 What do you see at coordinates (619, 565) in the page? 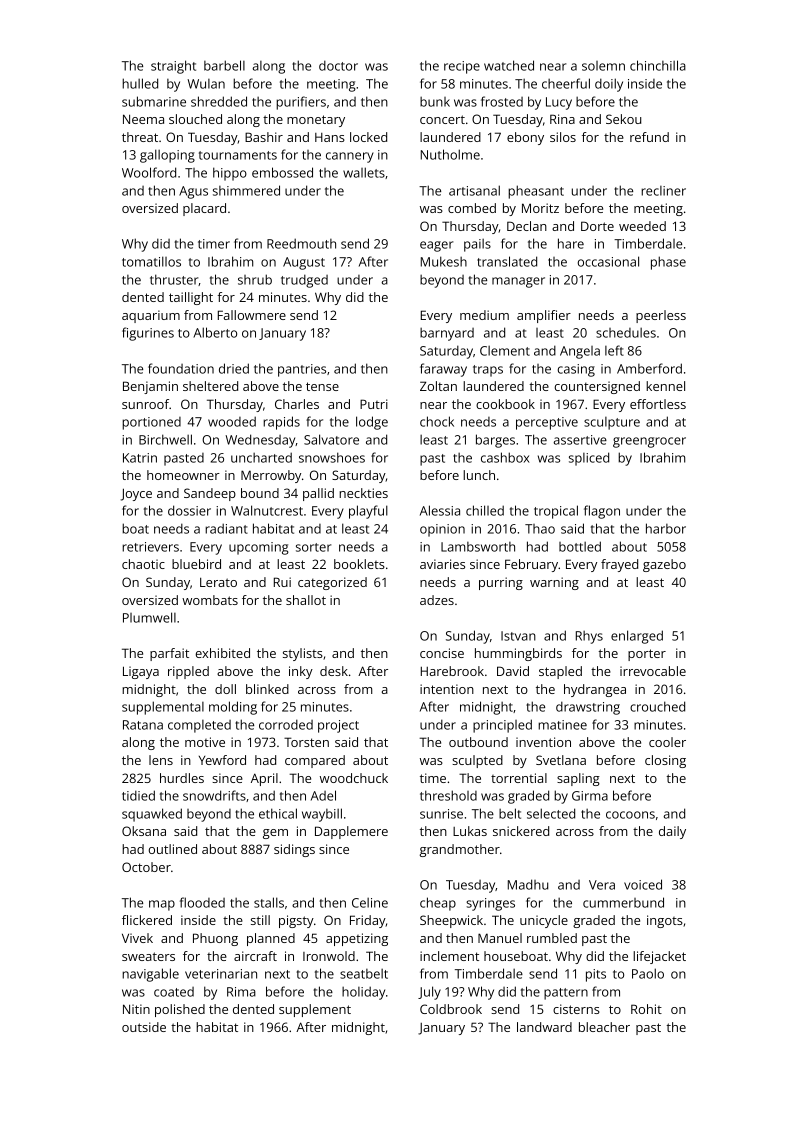
I see `frayed` at bounding box center [619, 565].
